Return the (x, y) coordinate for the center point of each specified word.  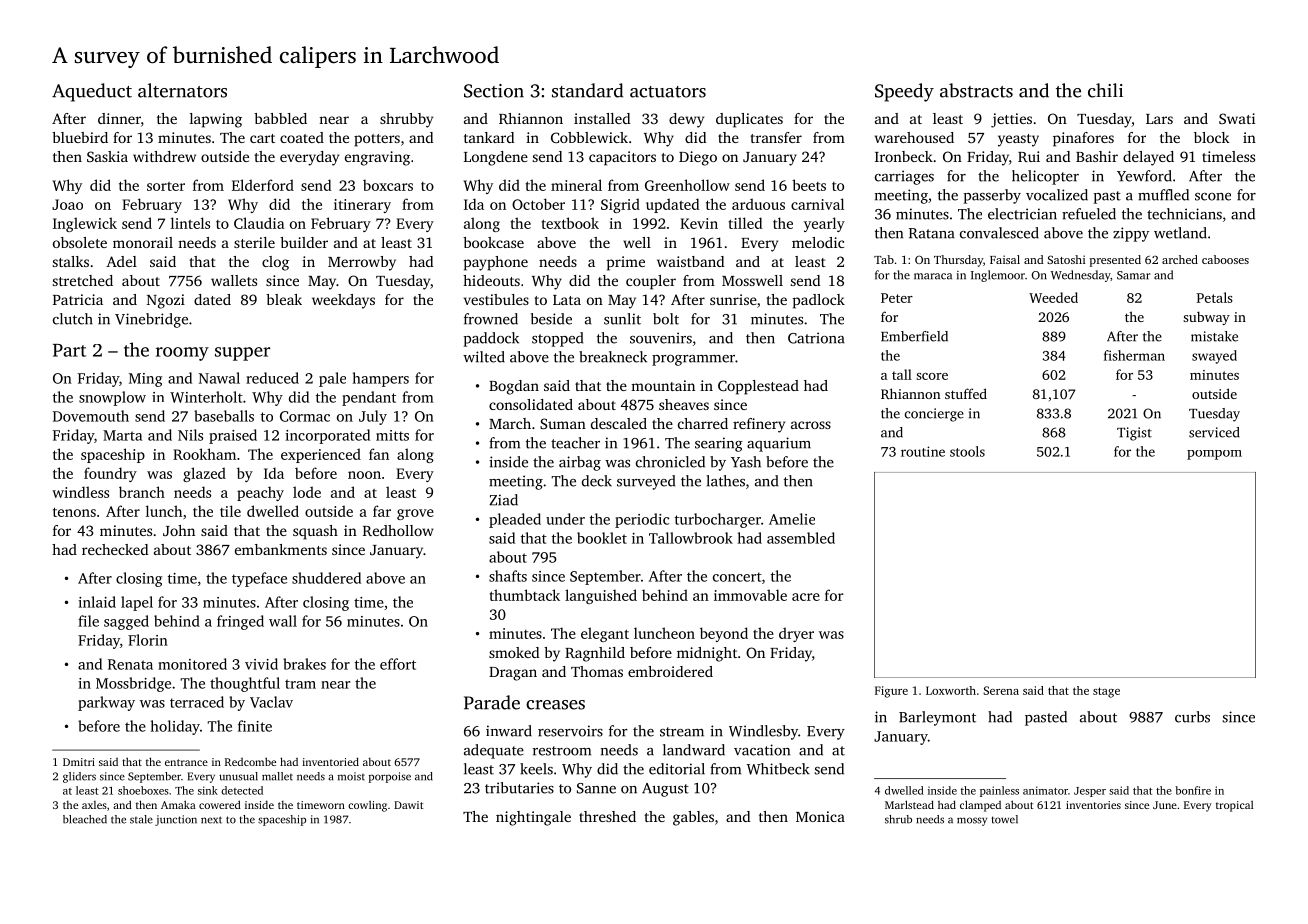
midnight (707, 654)
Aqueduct (92, 92)
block (1212, 137)
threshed (607, 816)
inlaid (97, 602)
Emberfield (914, 336)
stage (1106, 692)
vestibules (496, 299)
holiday (175, 727)
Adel (121, 261)
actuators (668, 92)
